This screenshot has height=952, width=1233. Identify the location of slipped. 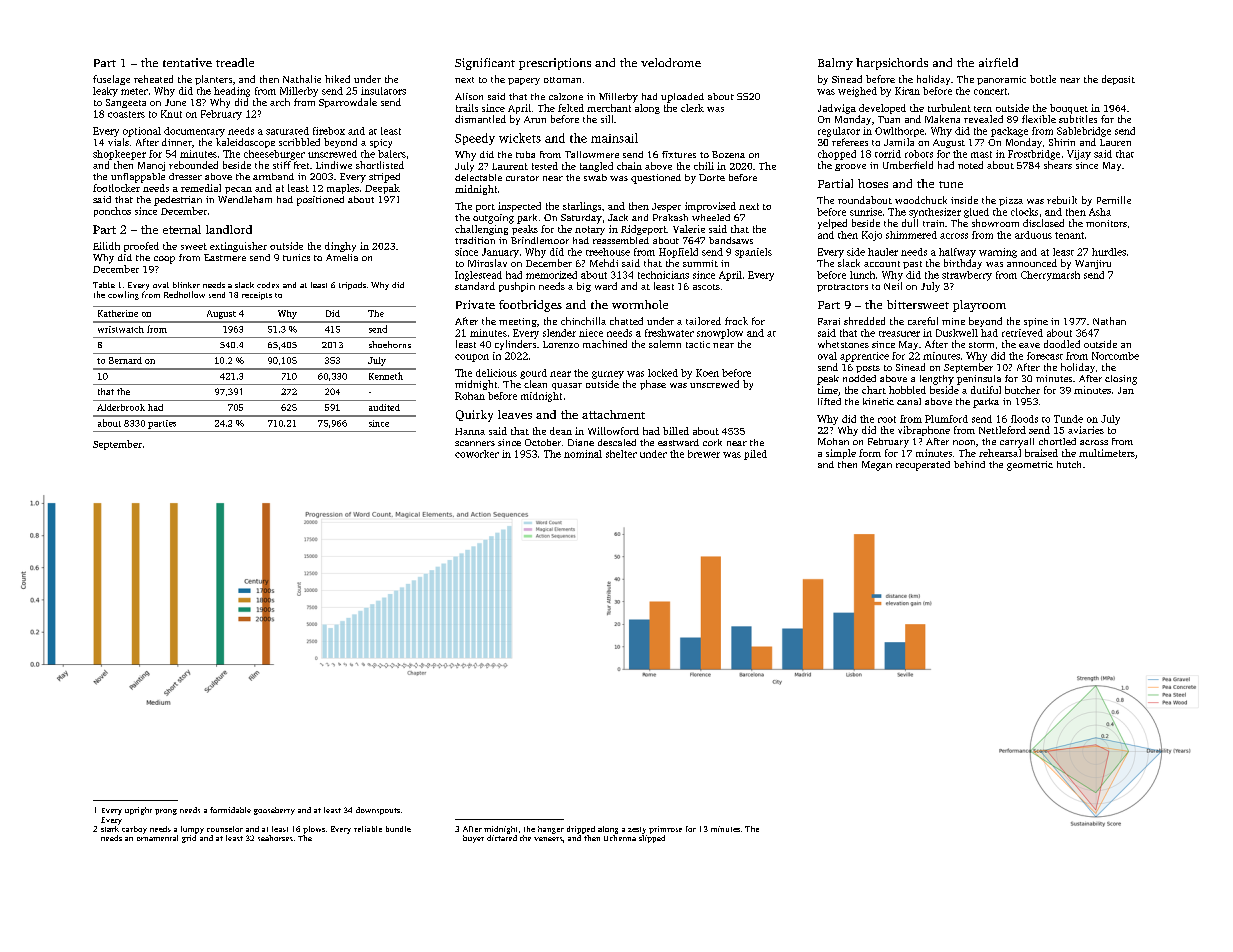
(652, 839).
